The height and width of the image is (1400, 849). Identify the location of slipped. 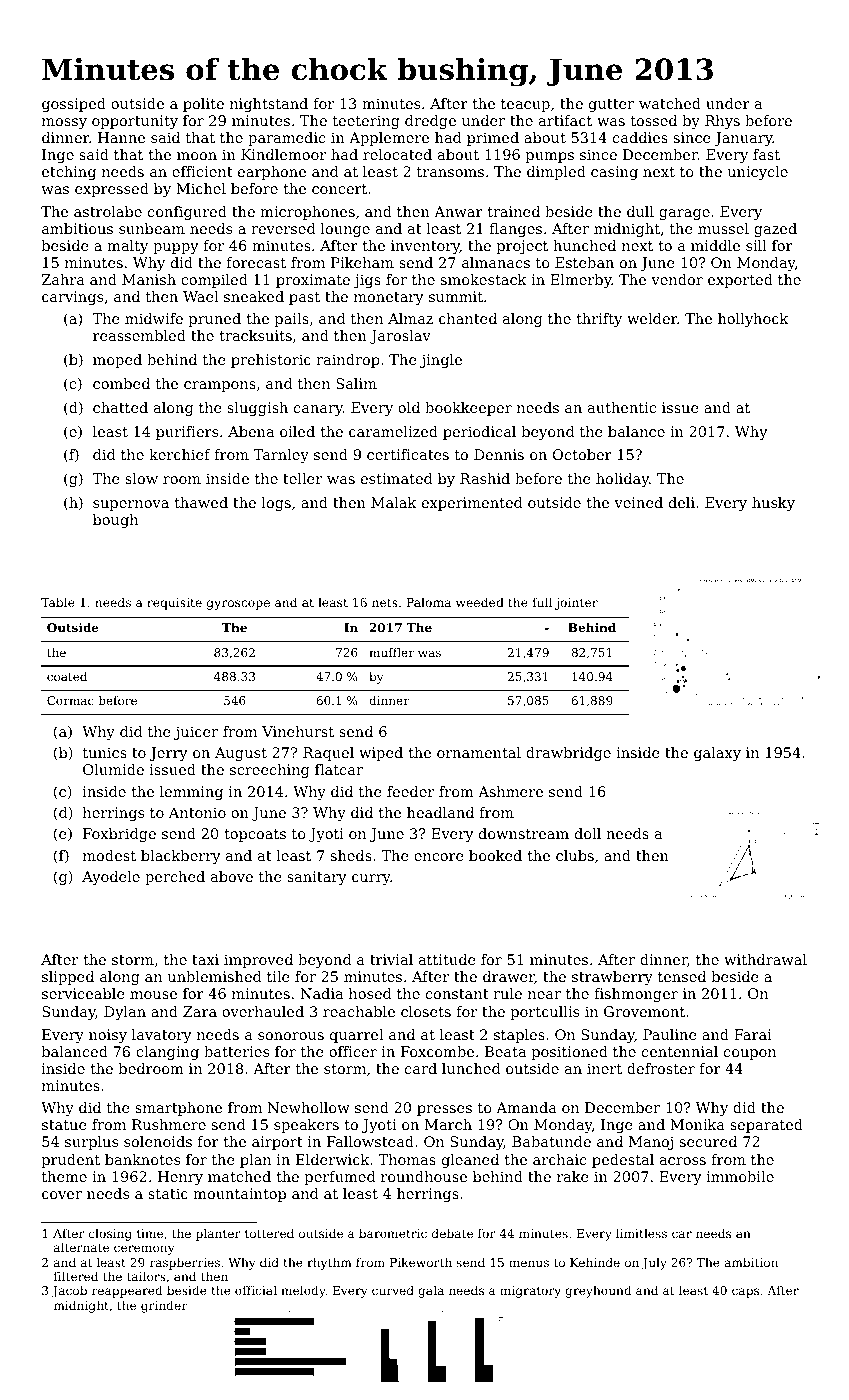
(68, 978).
